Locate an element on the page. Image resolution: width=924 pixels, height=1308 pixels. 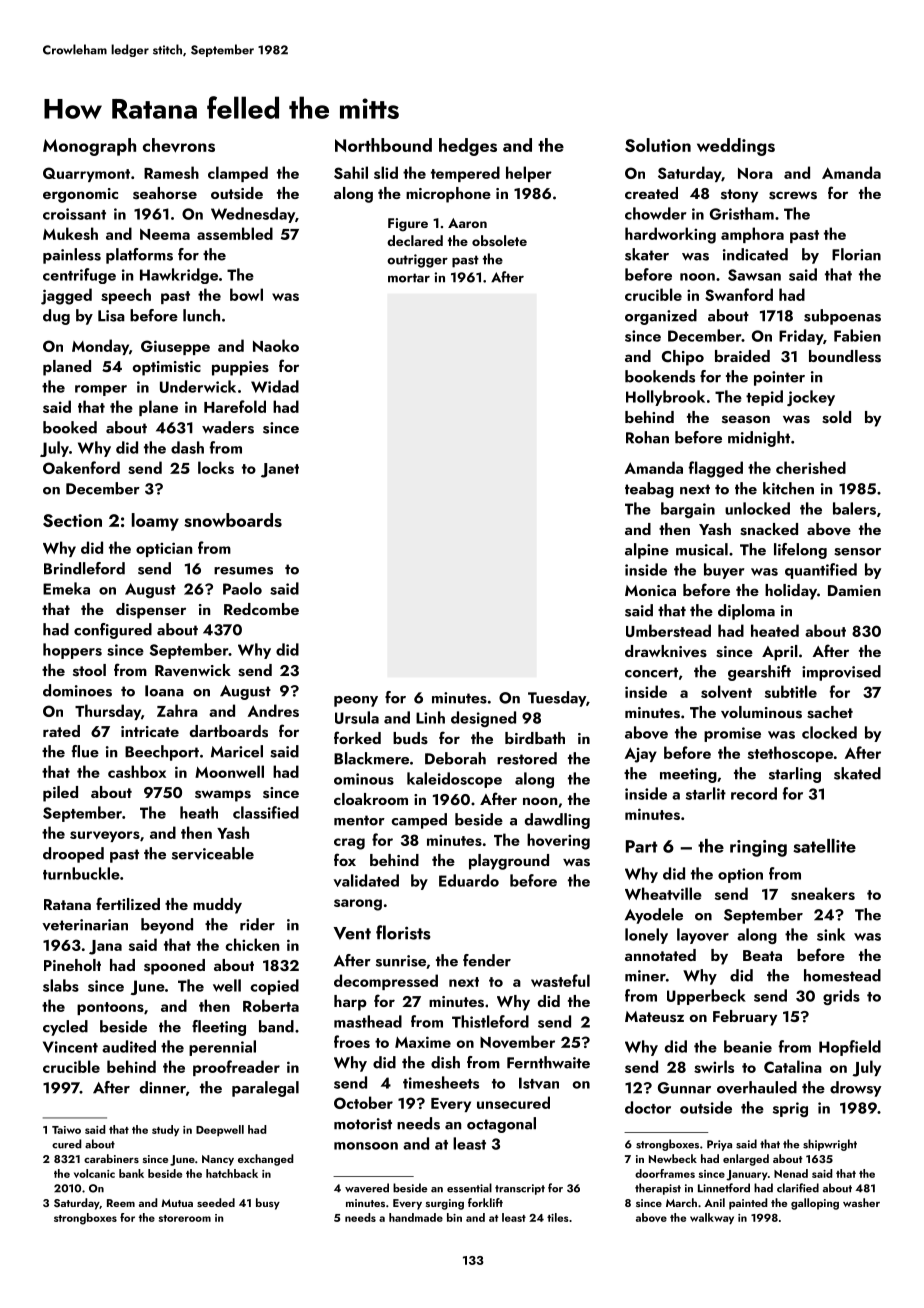
rated is located at coordinates (61, 731).
